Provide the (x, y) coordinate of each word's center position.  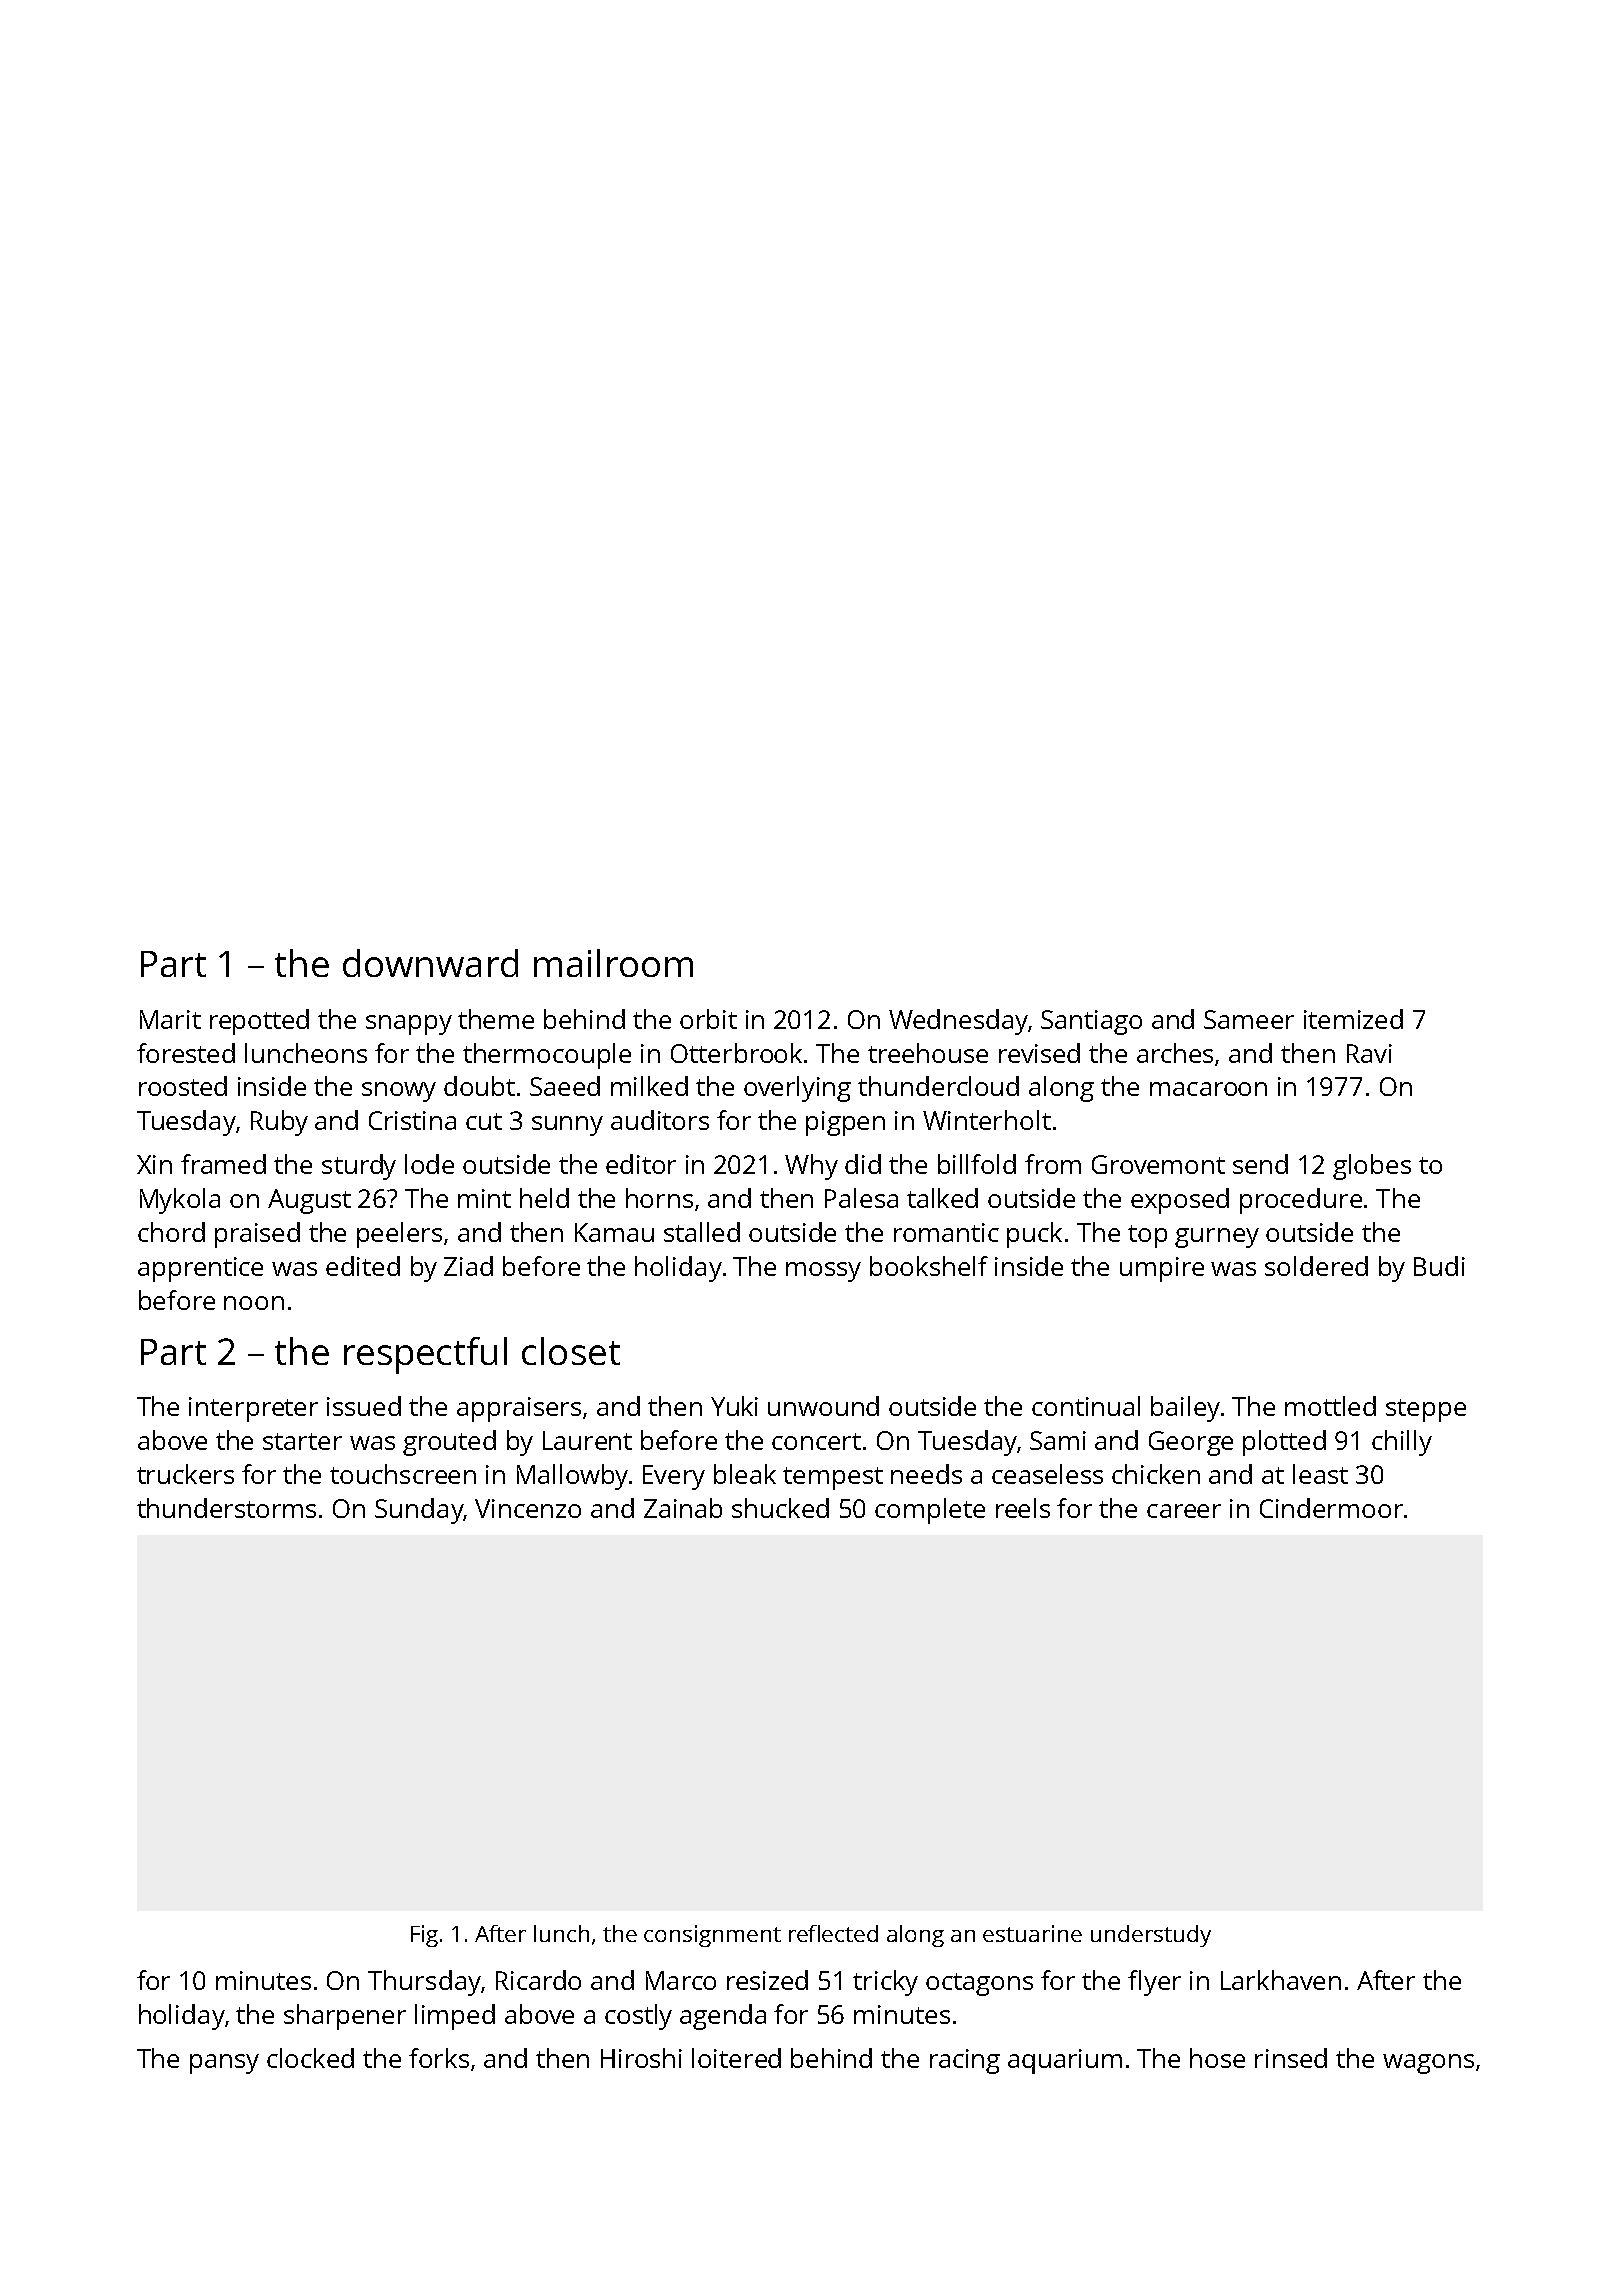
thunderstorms (226, 1508)
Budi (1439, 1266)
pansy (224, 2064)
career (1184, 1511)
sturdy (359, 1167)
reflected (833, 1933)
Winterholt (987, 1120)
